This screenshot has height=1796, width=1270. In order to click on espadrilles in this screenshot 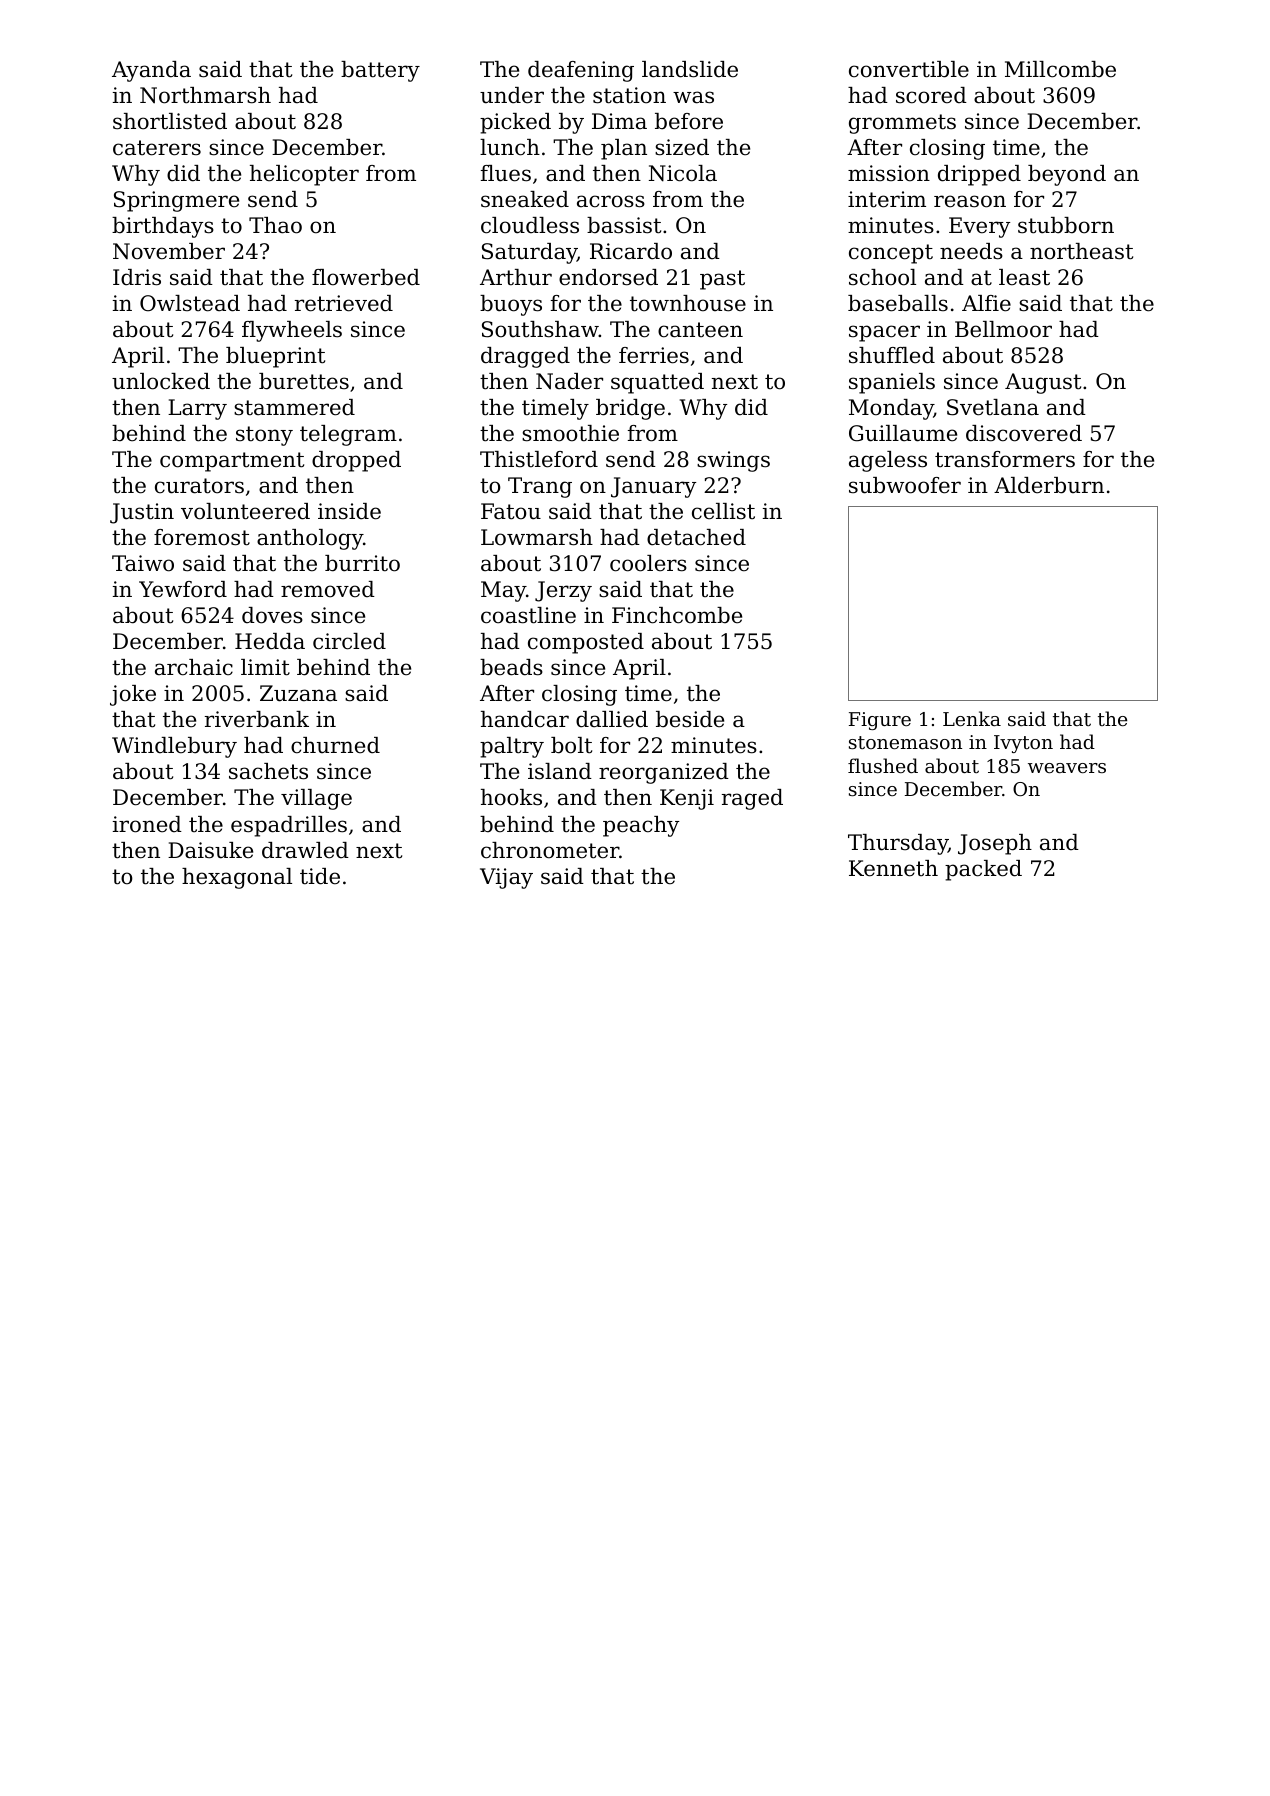, I will do `click(289, 826)`.
